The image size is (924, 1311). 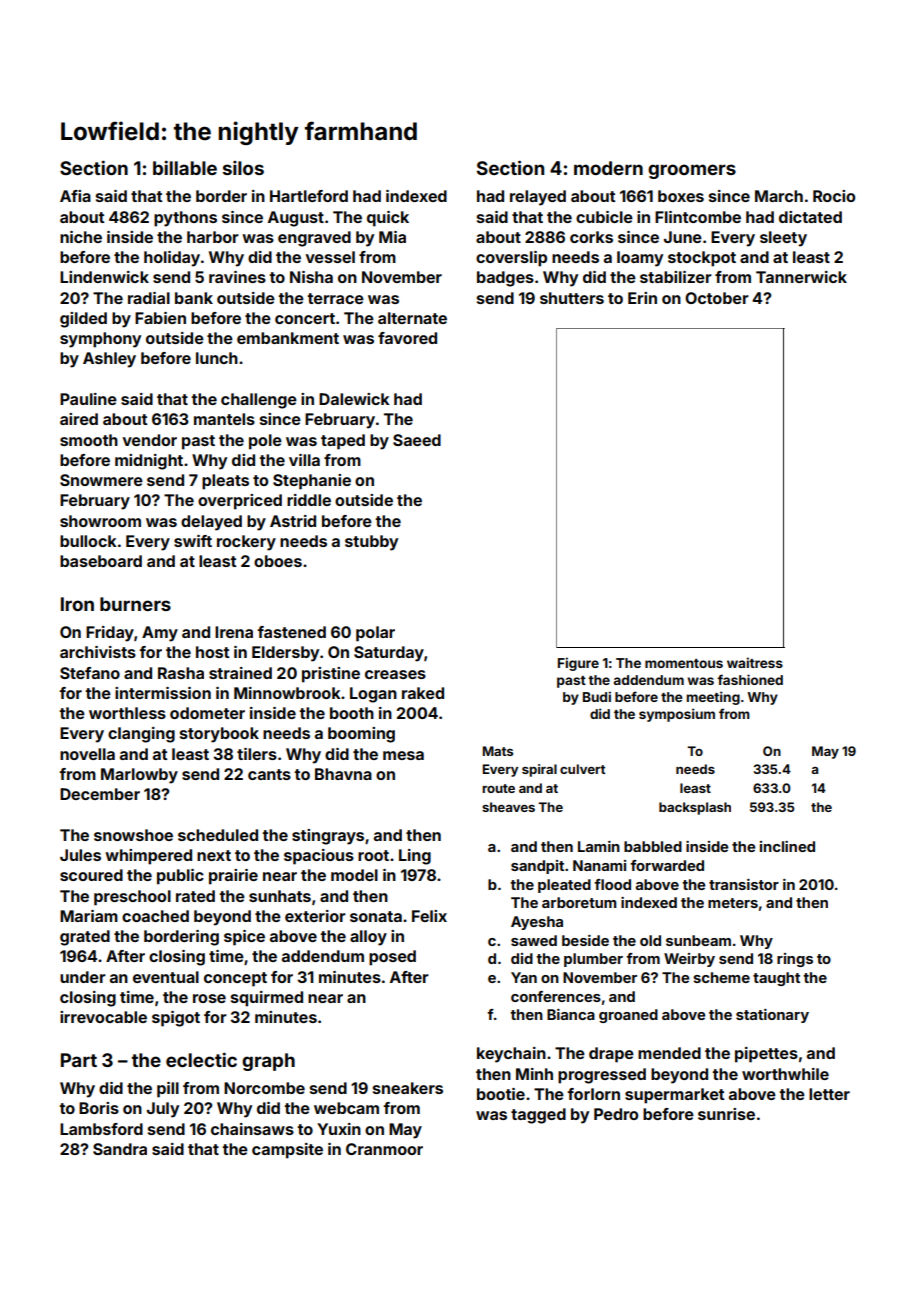 I want to click on novella, so click(x=87, y=754).
